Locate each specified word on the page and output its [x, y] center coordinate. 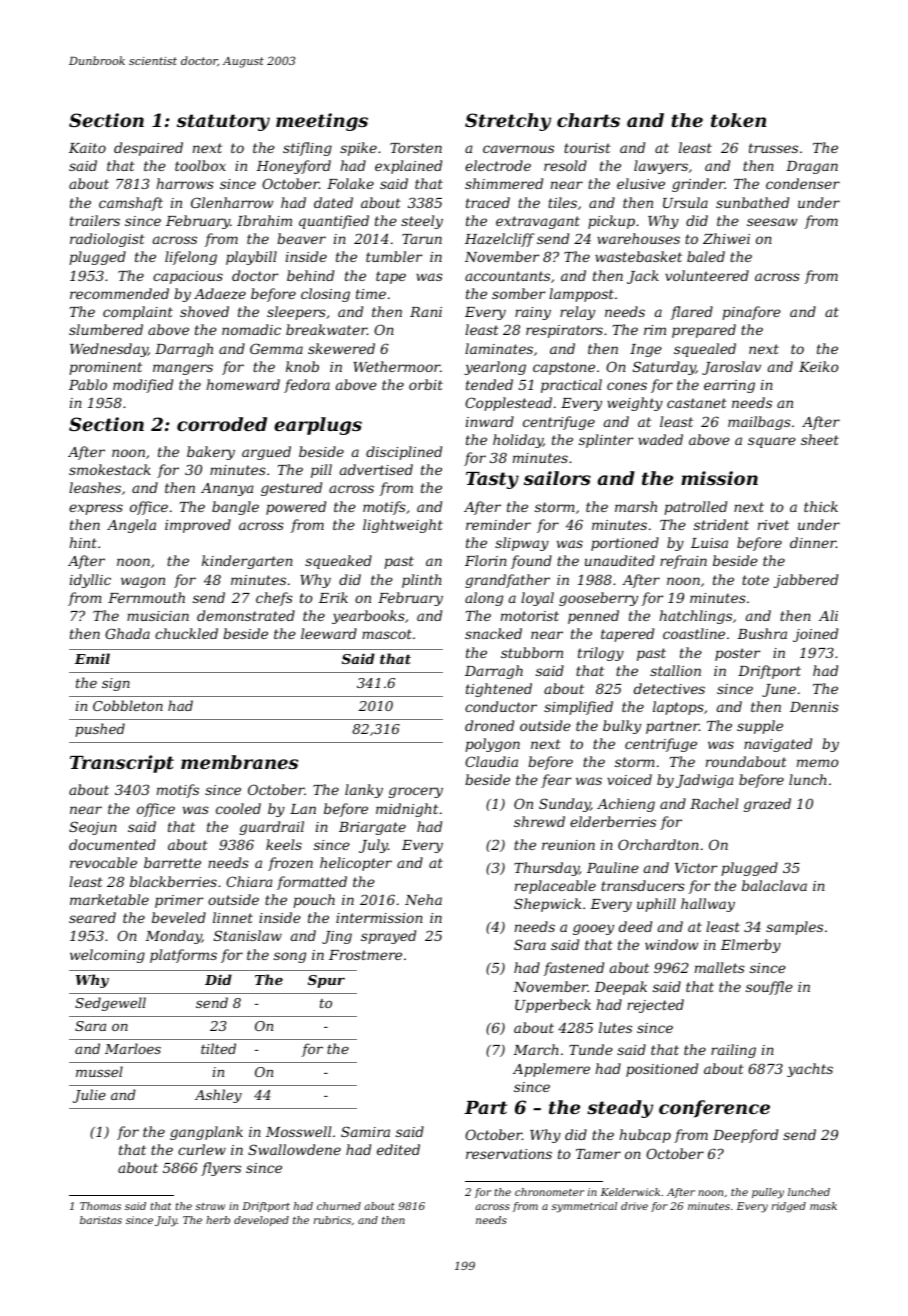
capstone [564, 368]
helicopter [356, 864]
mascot [387, 634]
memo [817, 763]
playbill [251, 258]
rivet [773, 525]
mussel [99, 1071]
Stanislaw [248, 935]
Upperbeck [553, 1006]
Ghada [127, 633]
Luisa [709, 543]
